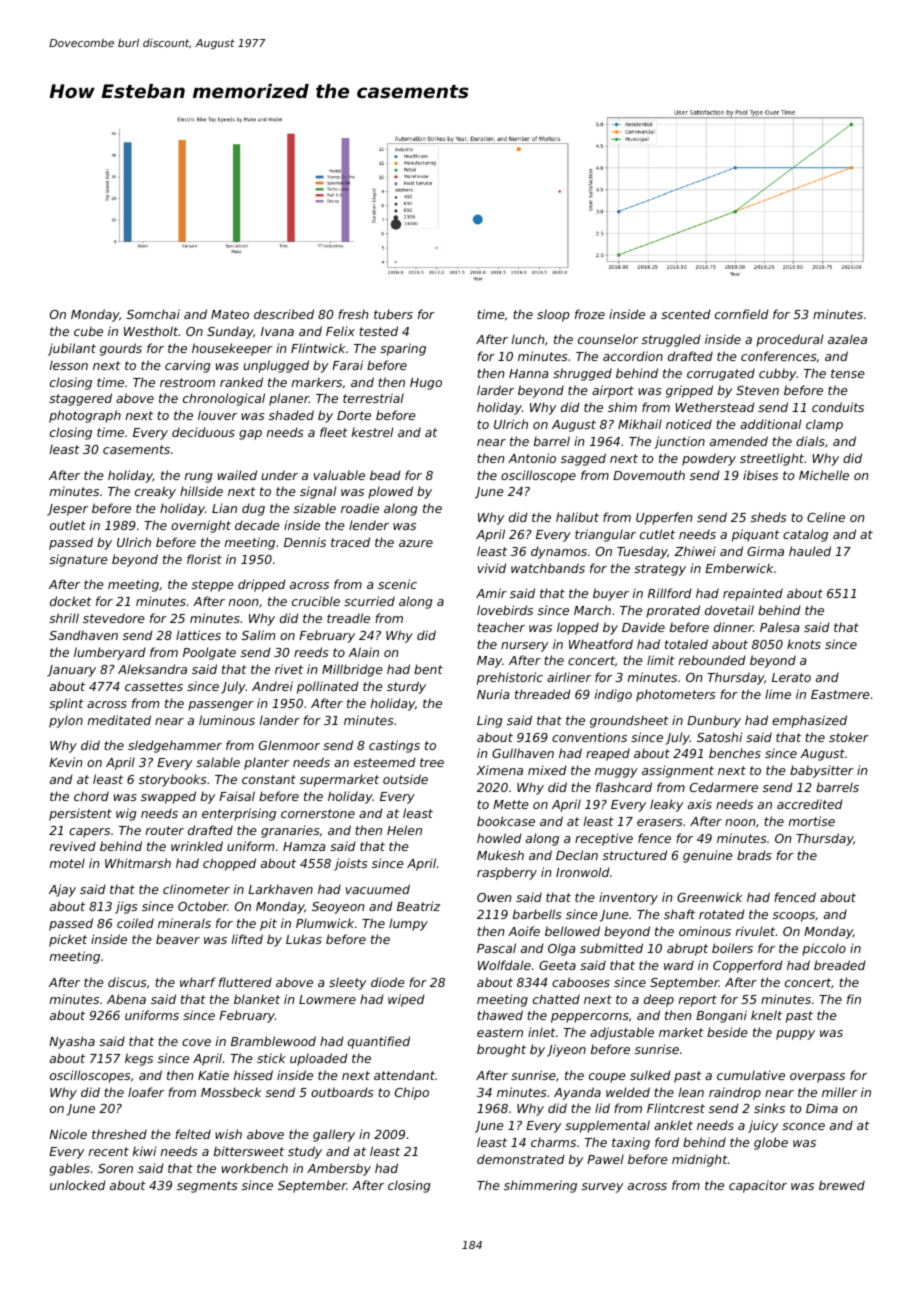 The height and width of the screenshot is (1308, 924). Describe the element at coordinates (78, 560) in the screenshot. I see `signature` at that location.
